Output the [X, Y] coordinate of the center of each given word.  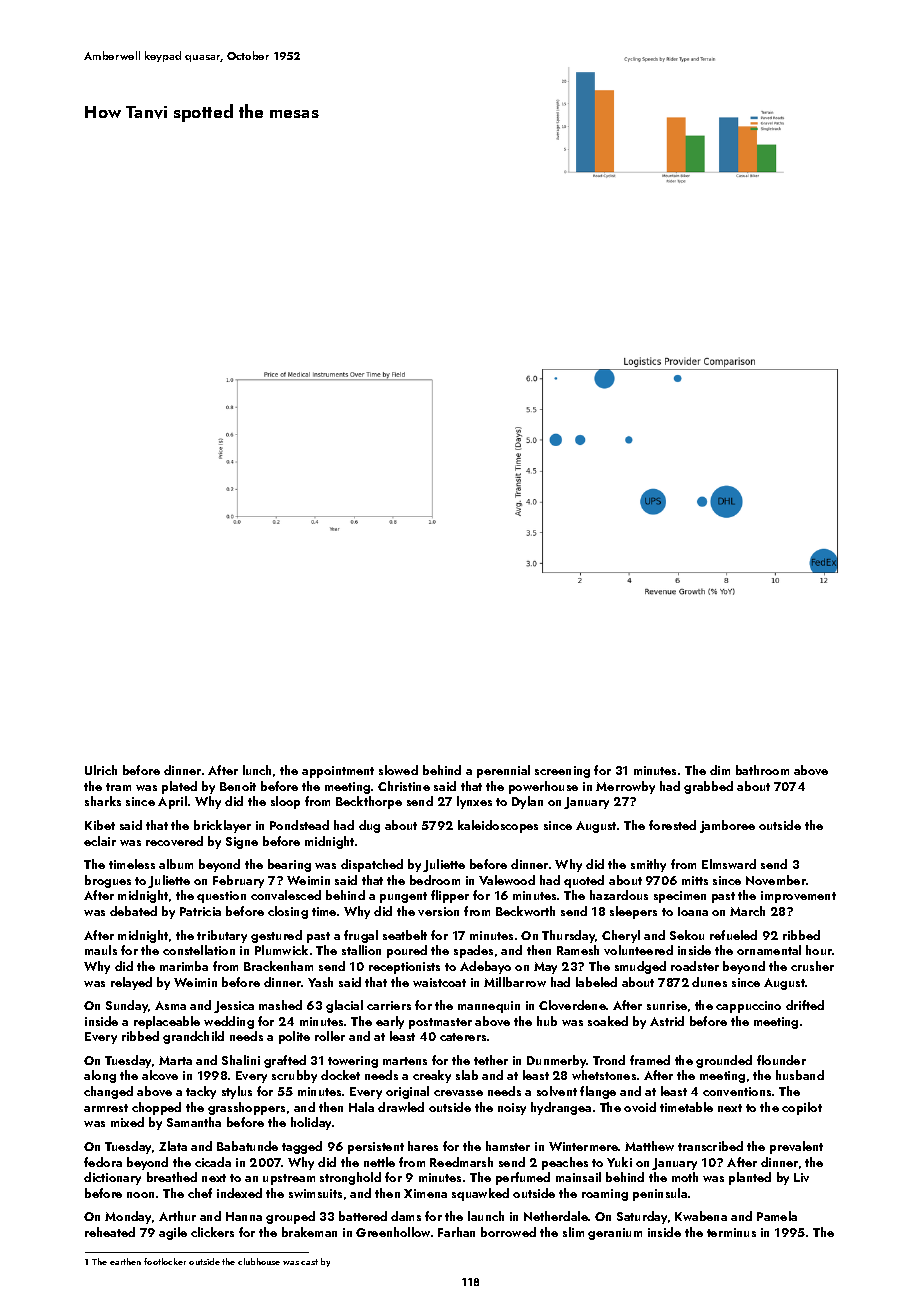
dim [720, 770]
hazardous [619, 895]
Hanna [244, 1216]
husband [800, 1075]
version [438, 911]
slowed [398, 770]
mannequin [489, 1007]
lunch [257, 770]
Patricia [200, 911]
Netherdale [556, 1216]
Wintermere [583, 1146]
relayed [131, 983]
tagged [302, 1147]
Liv [801, 1177]
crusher [812, 966]
